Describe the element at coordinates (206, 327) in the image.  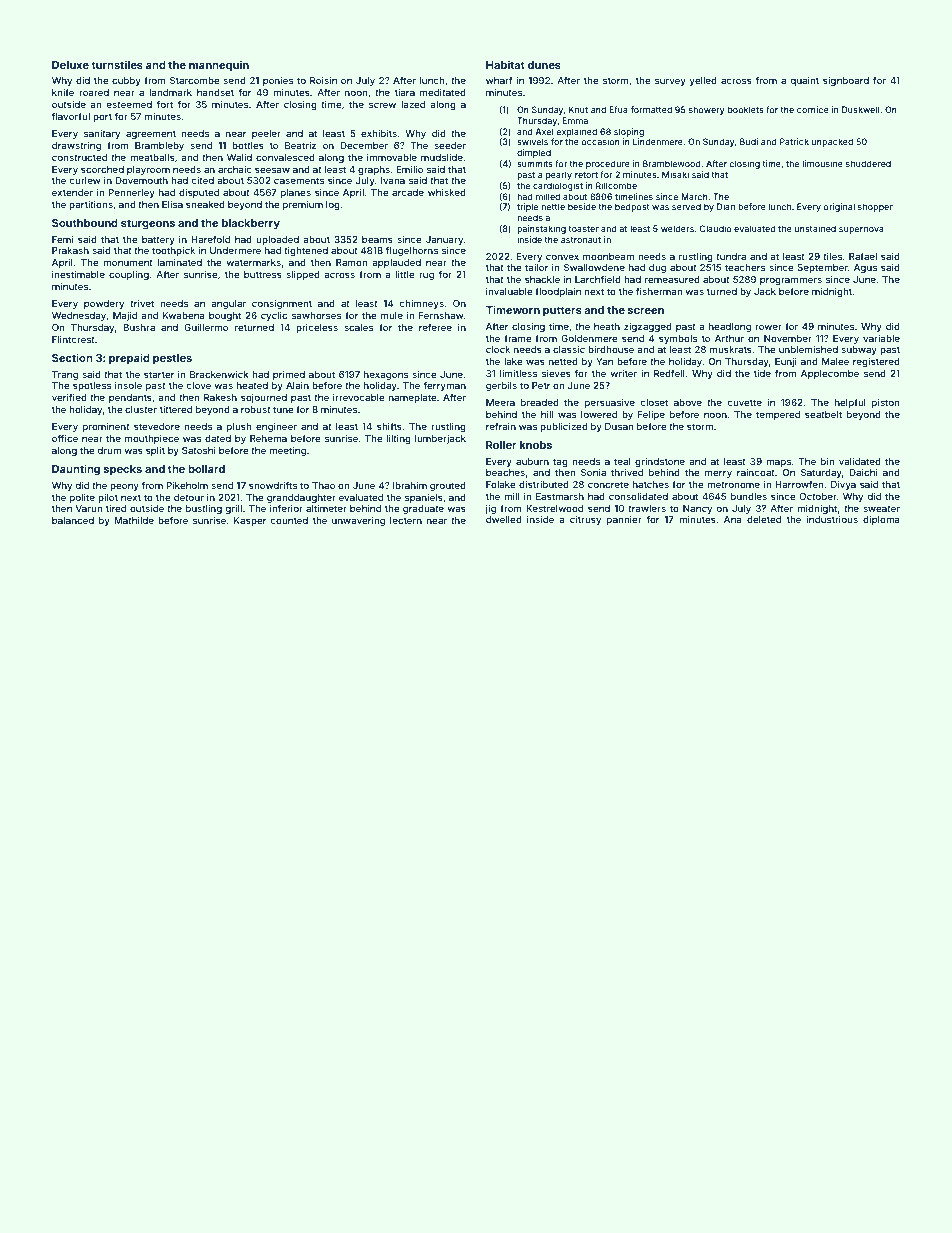
I see `Guillermo` at that location.
